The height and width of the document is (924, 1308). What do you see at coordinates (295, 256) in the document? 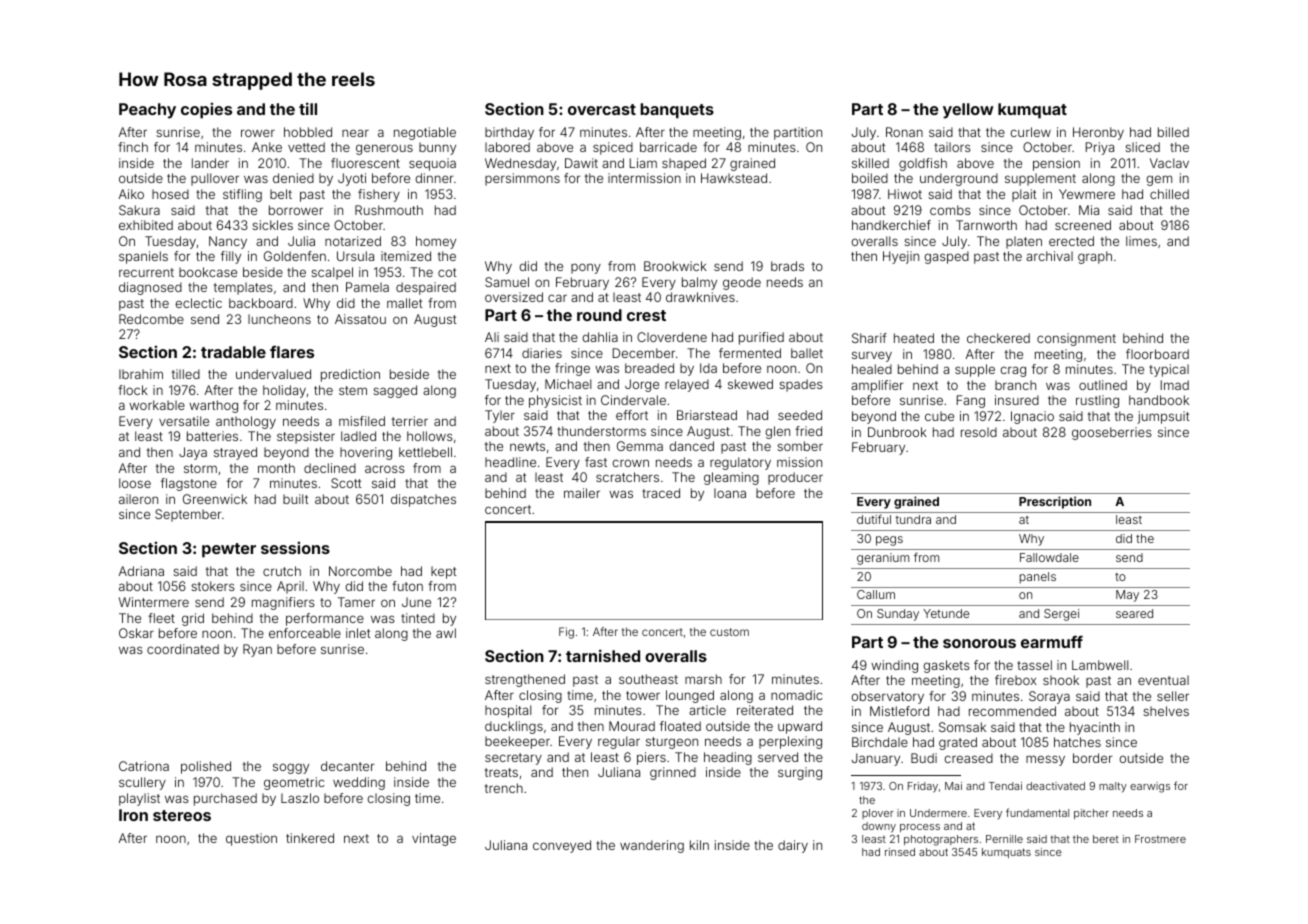
I see `Goldenfen` at bounding box center [295, 256].
